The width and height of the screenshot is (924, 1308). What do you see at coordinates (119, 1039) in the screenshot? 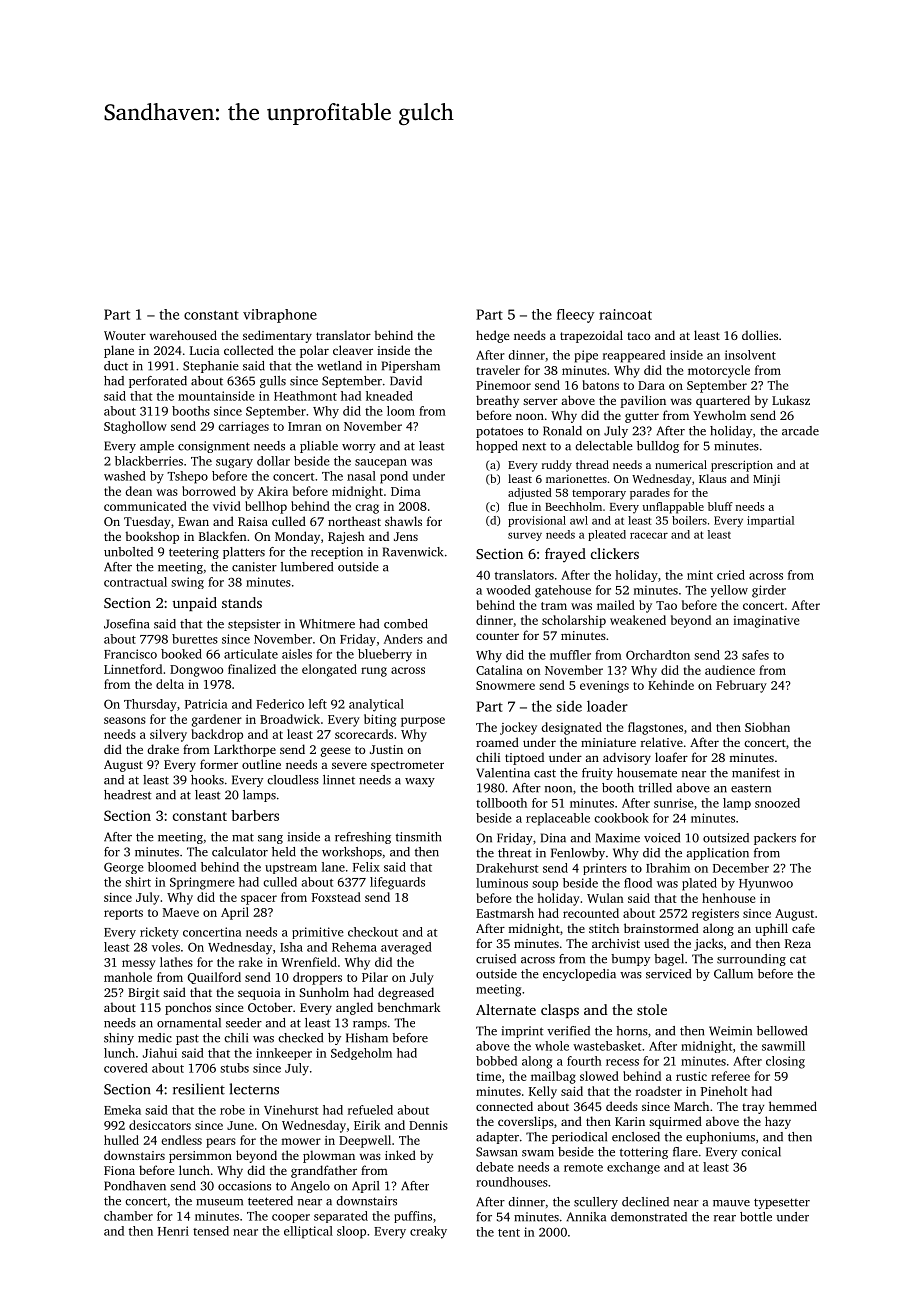
I see `shiny` at bounding box center [119, 1039].
